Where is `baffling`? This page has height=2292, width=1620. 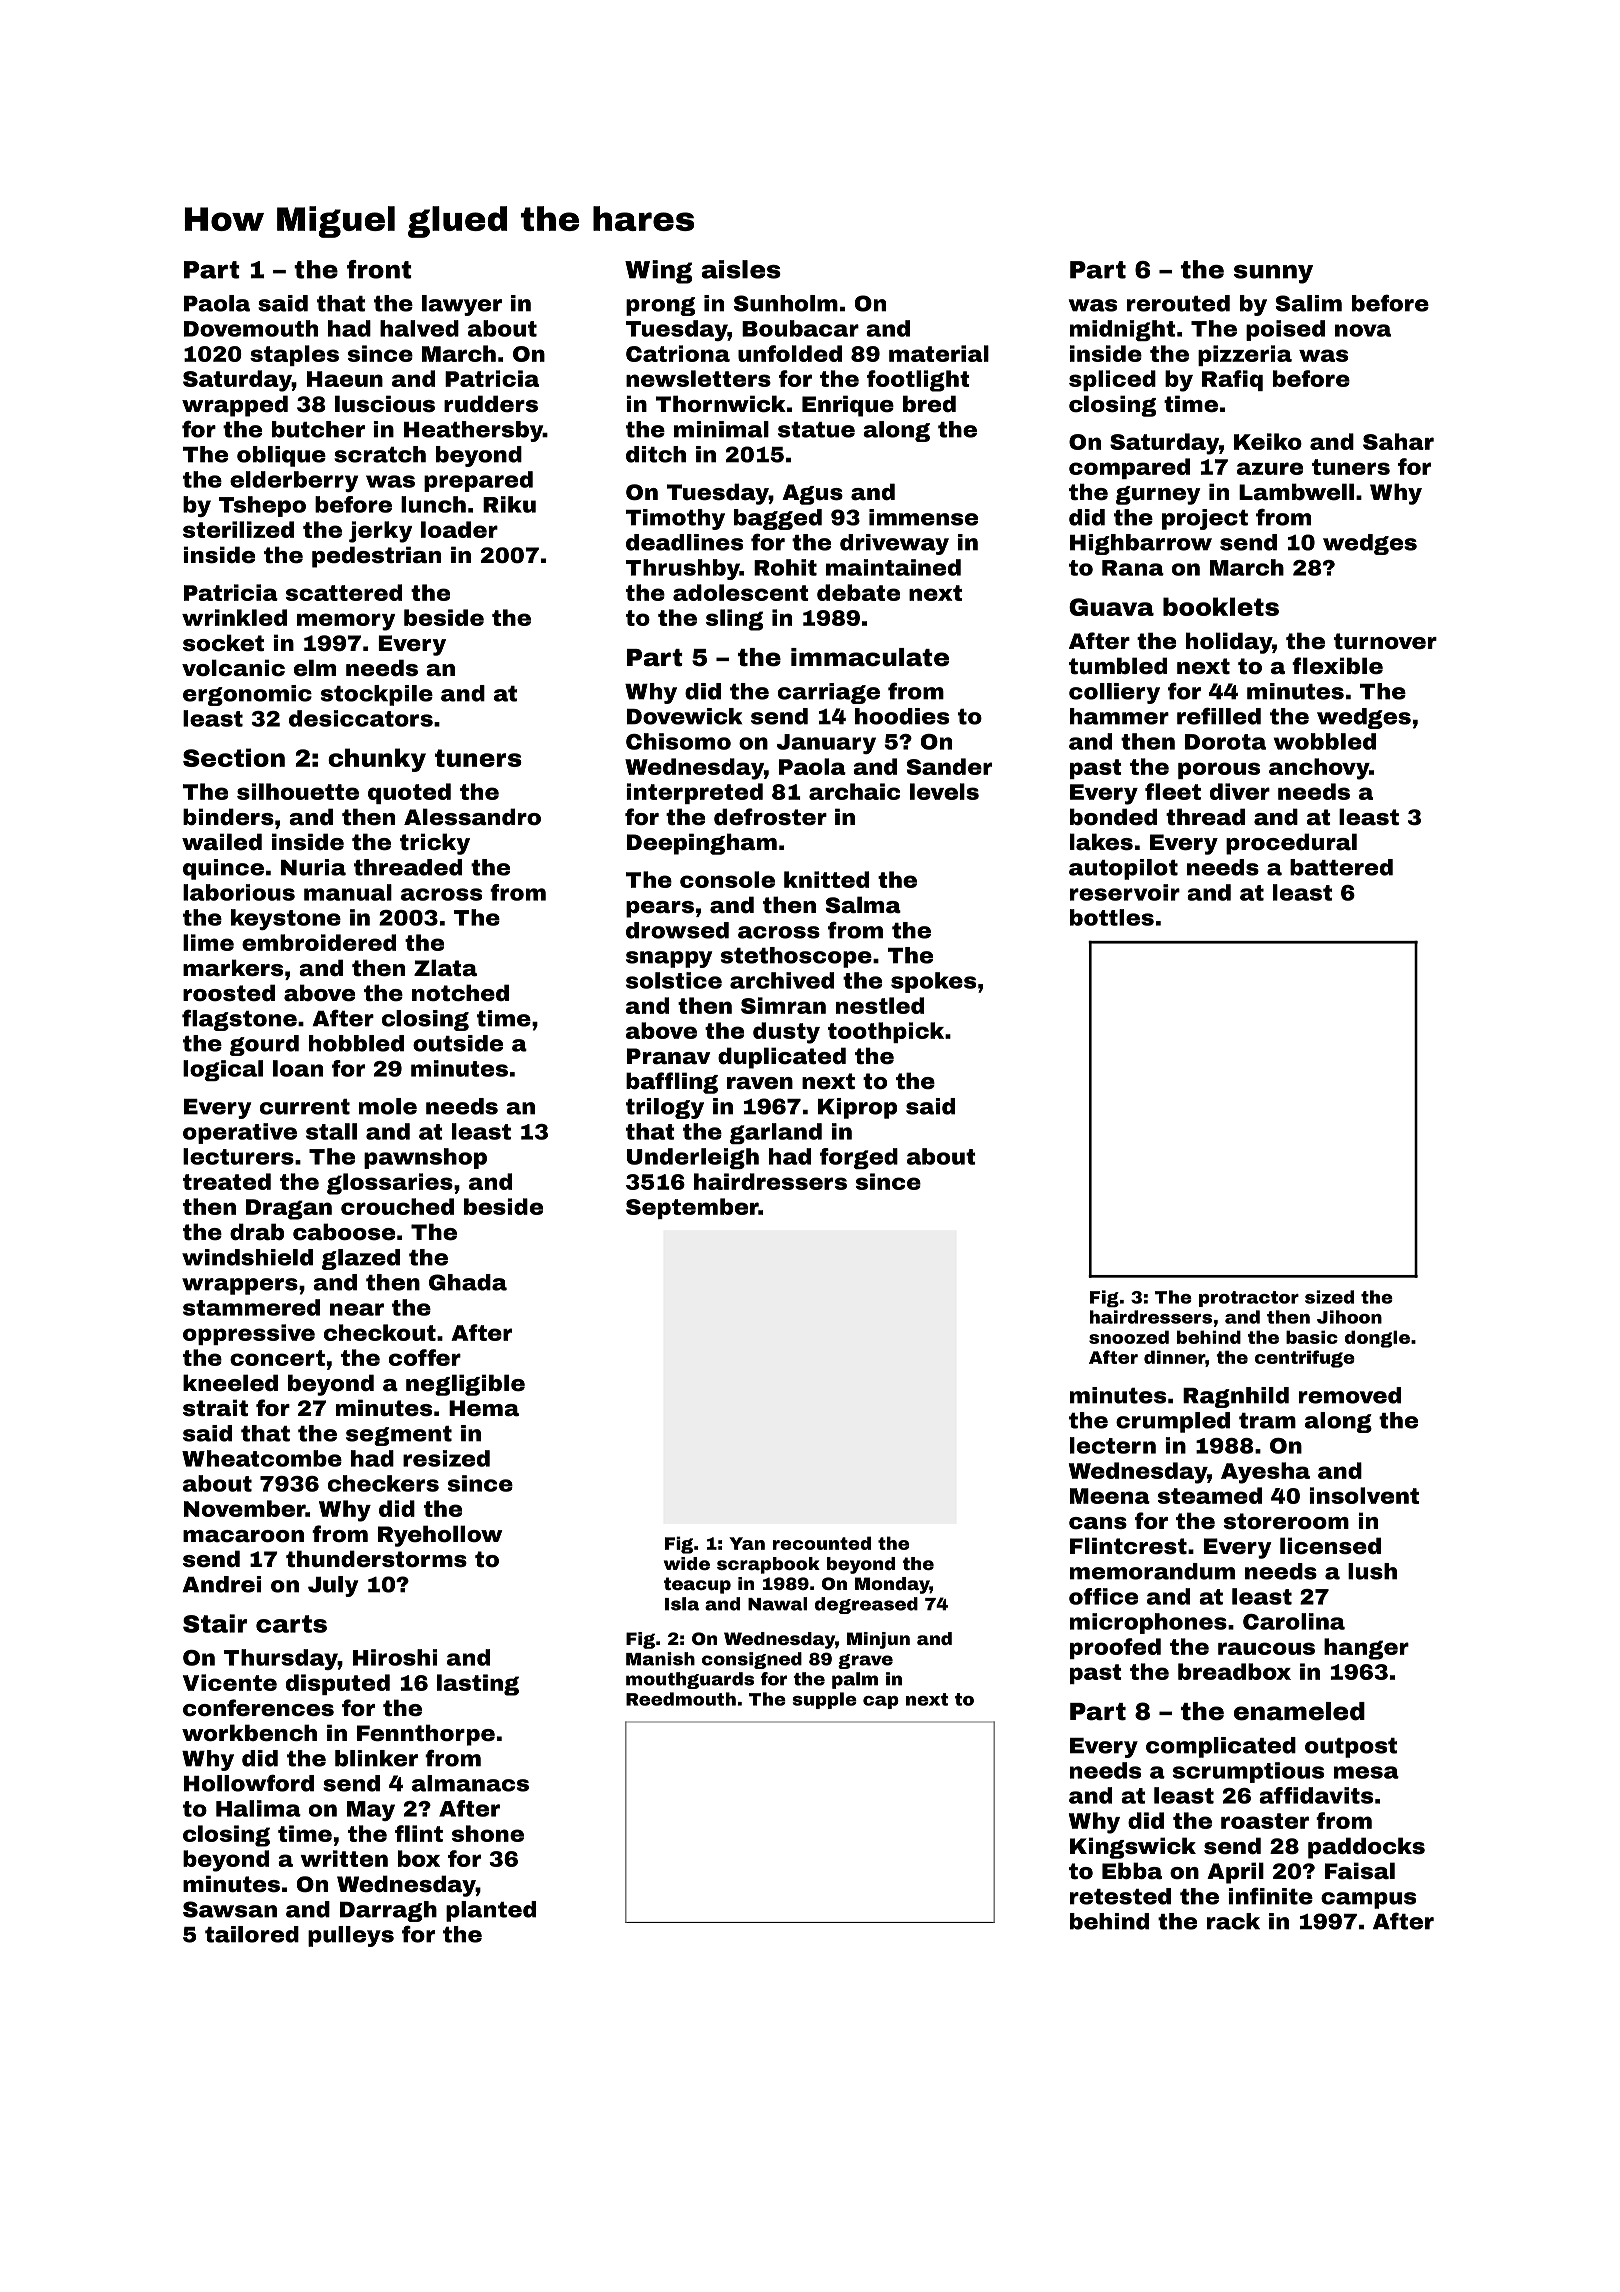 baffling is located at coordinates (672, 1083).
